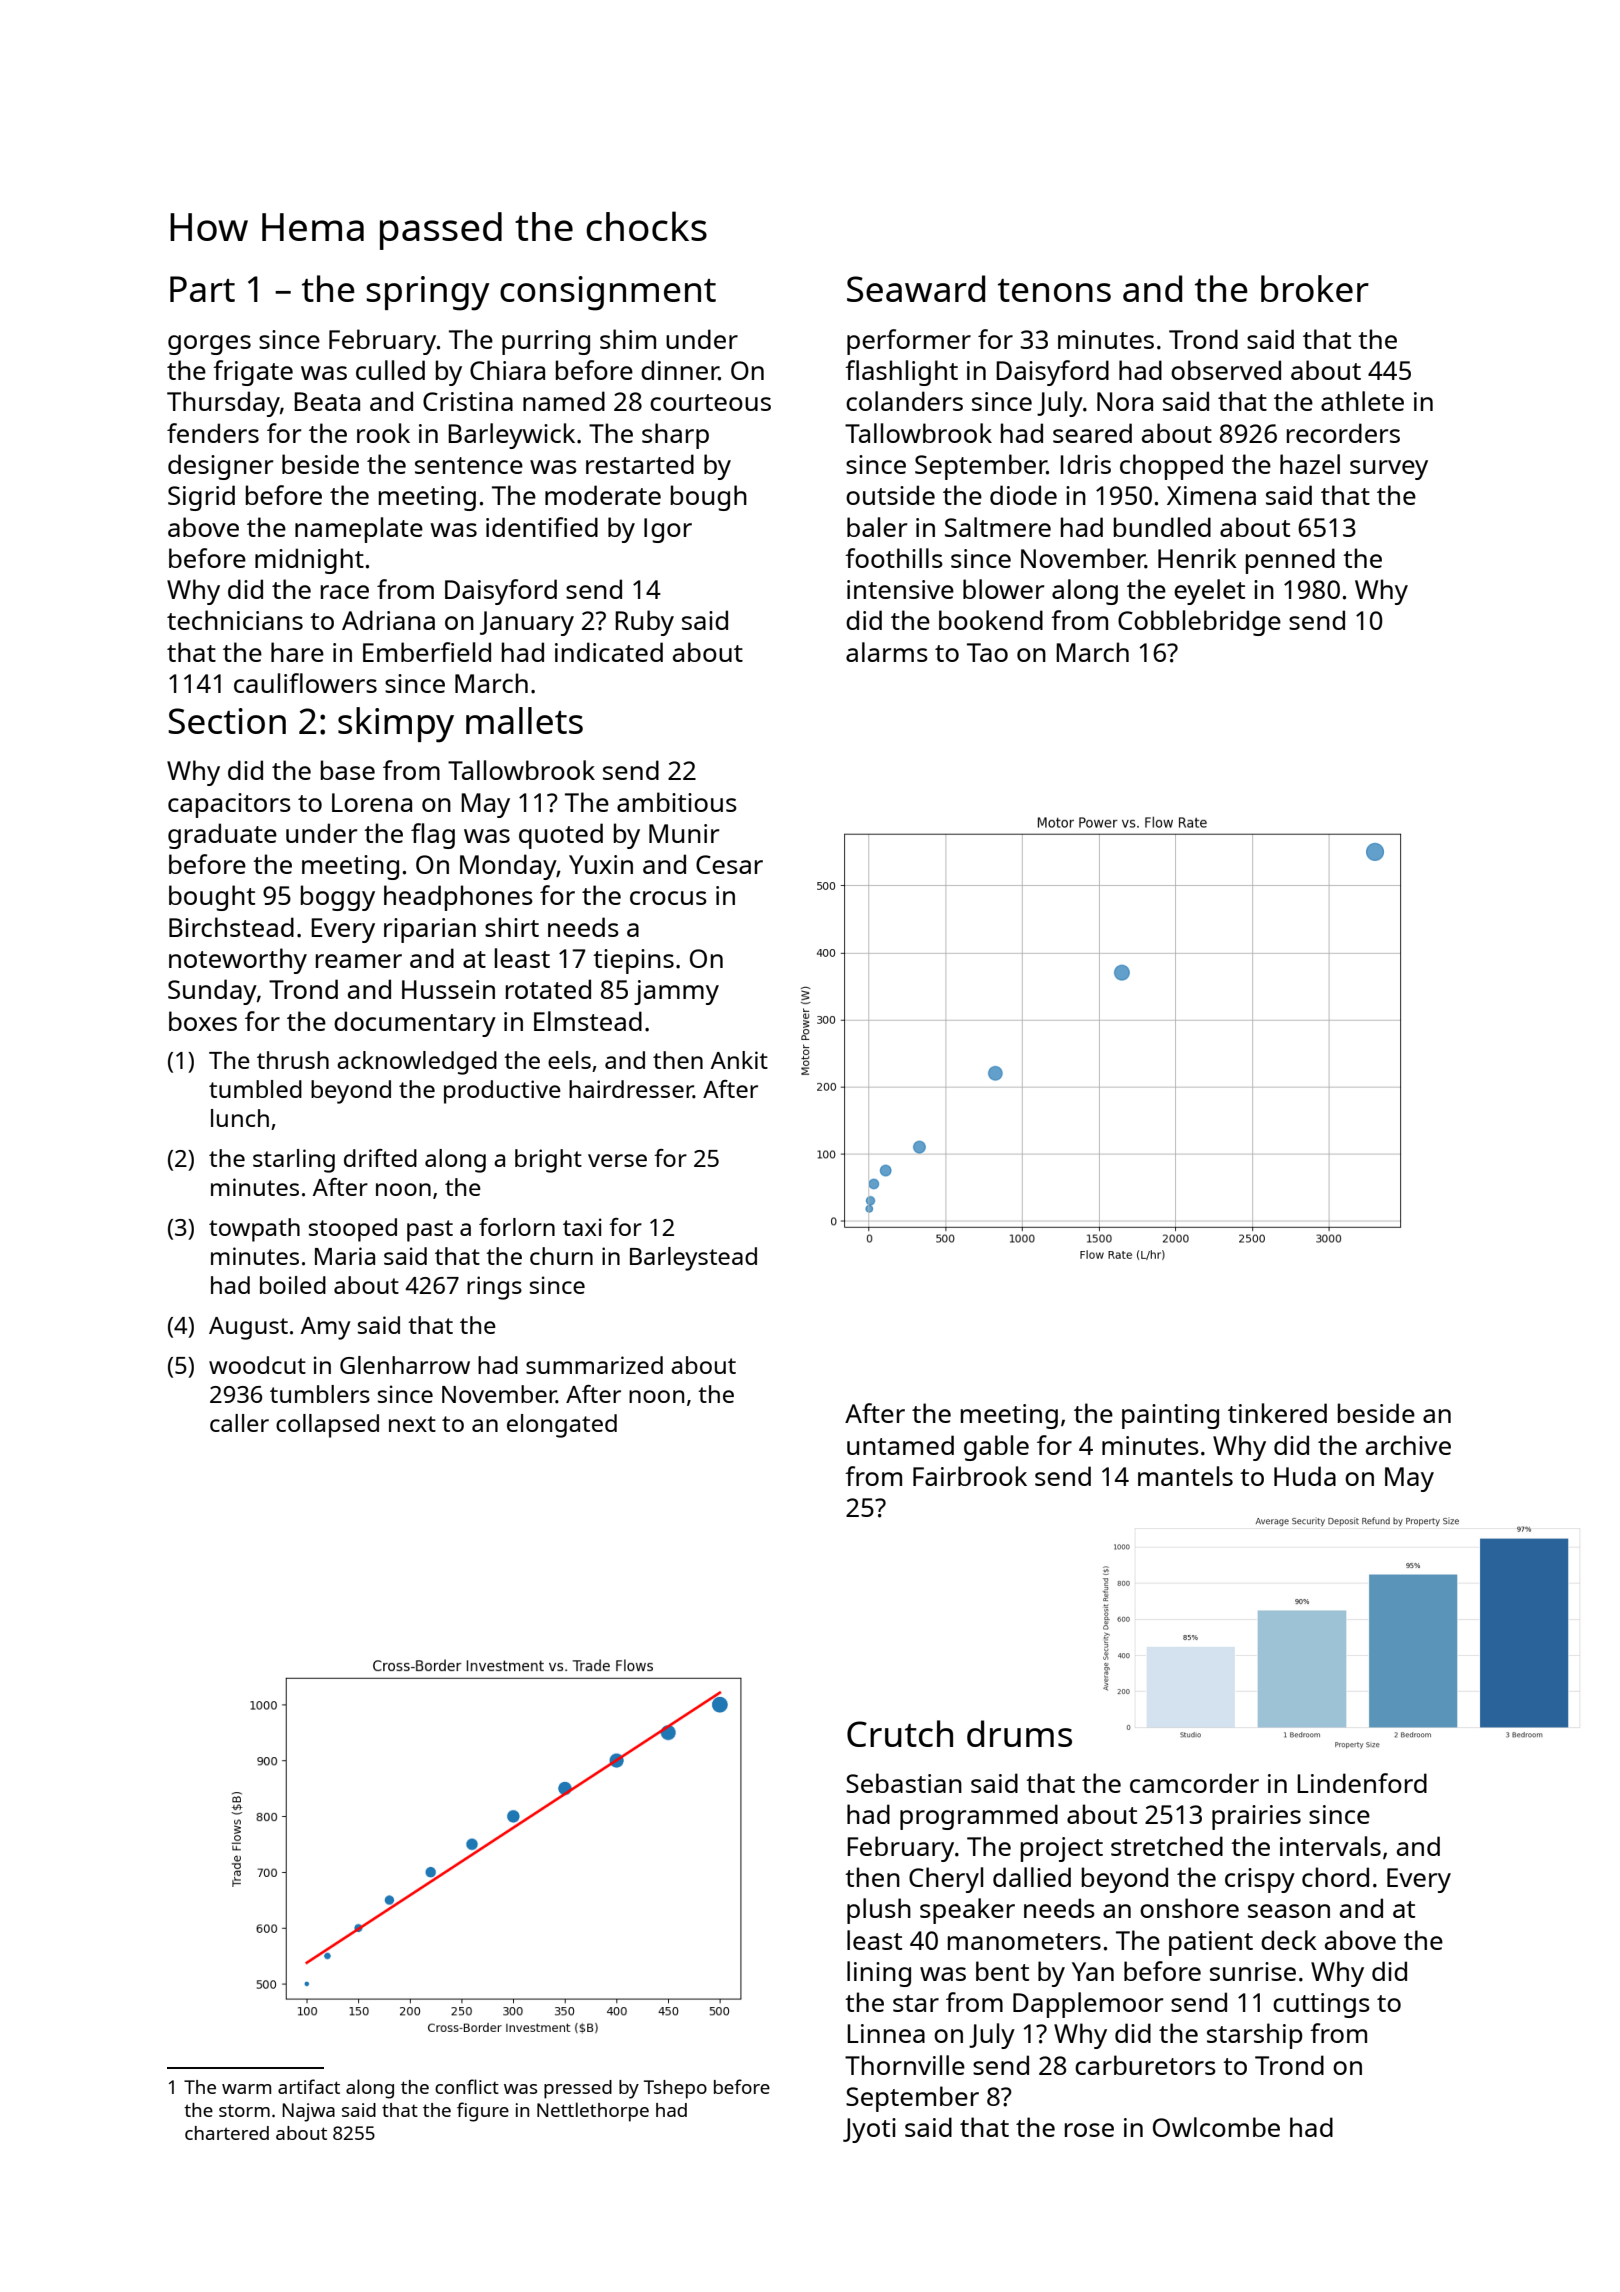 The height and width of the page is (2292, 1620). What do you see at coordinates (238, 961) in the page?
I see `noteworthy` at bounding box center [238, 961].
